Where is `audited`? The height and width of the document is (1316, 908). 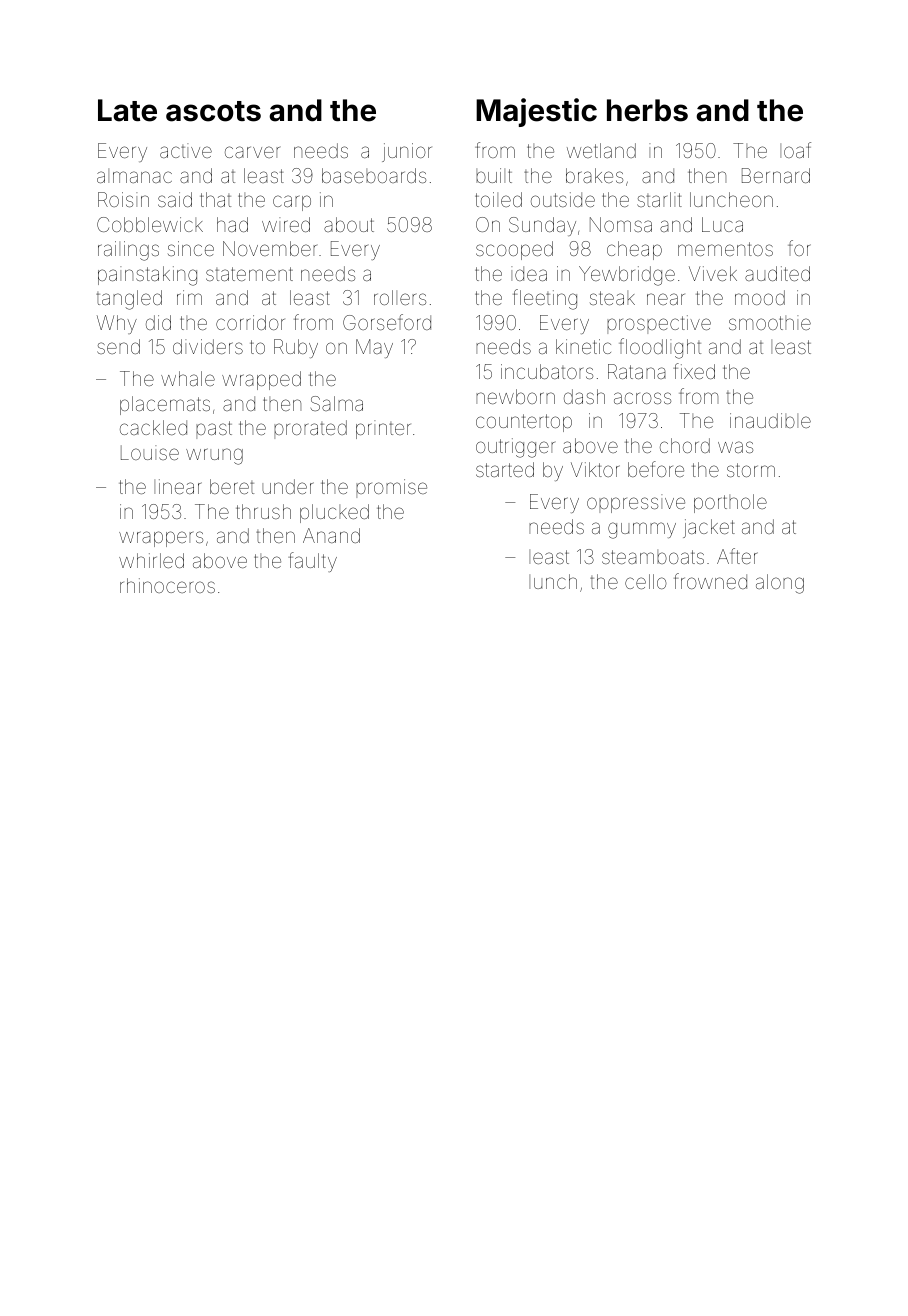 audited is located at coordinates (777, 273).
